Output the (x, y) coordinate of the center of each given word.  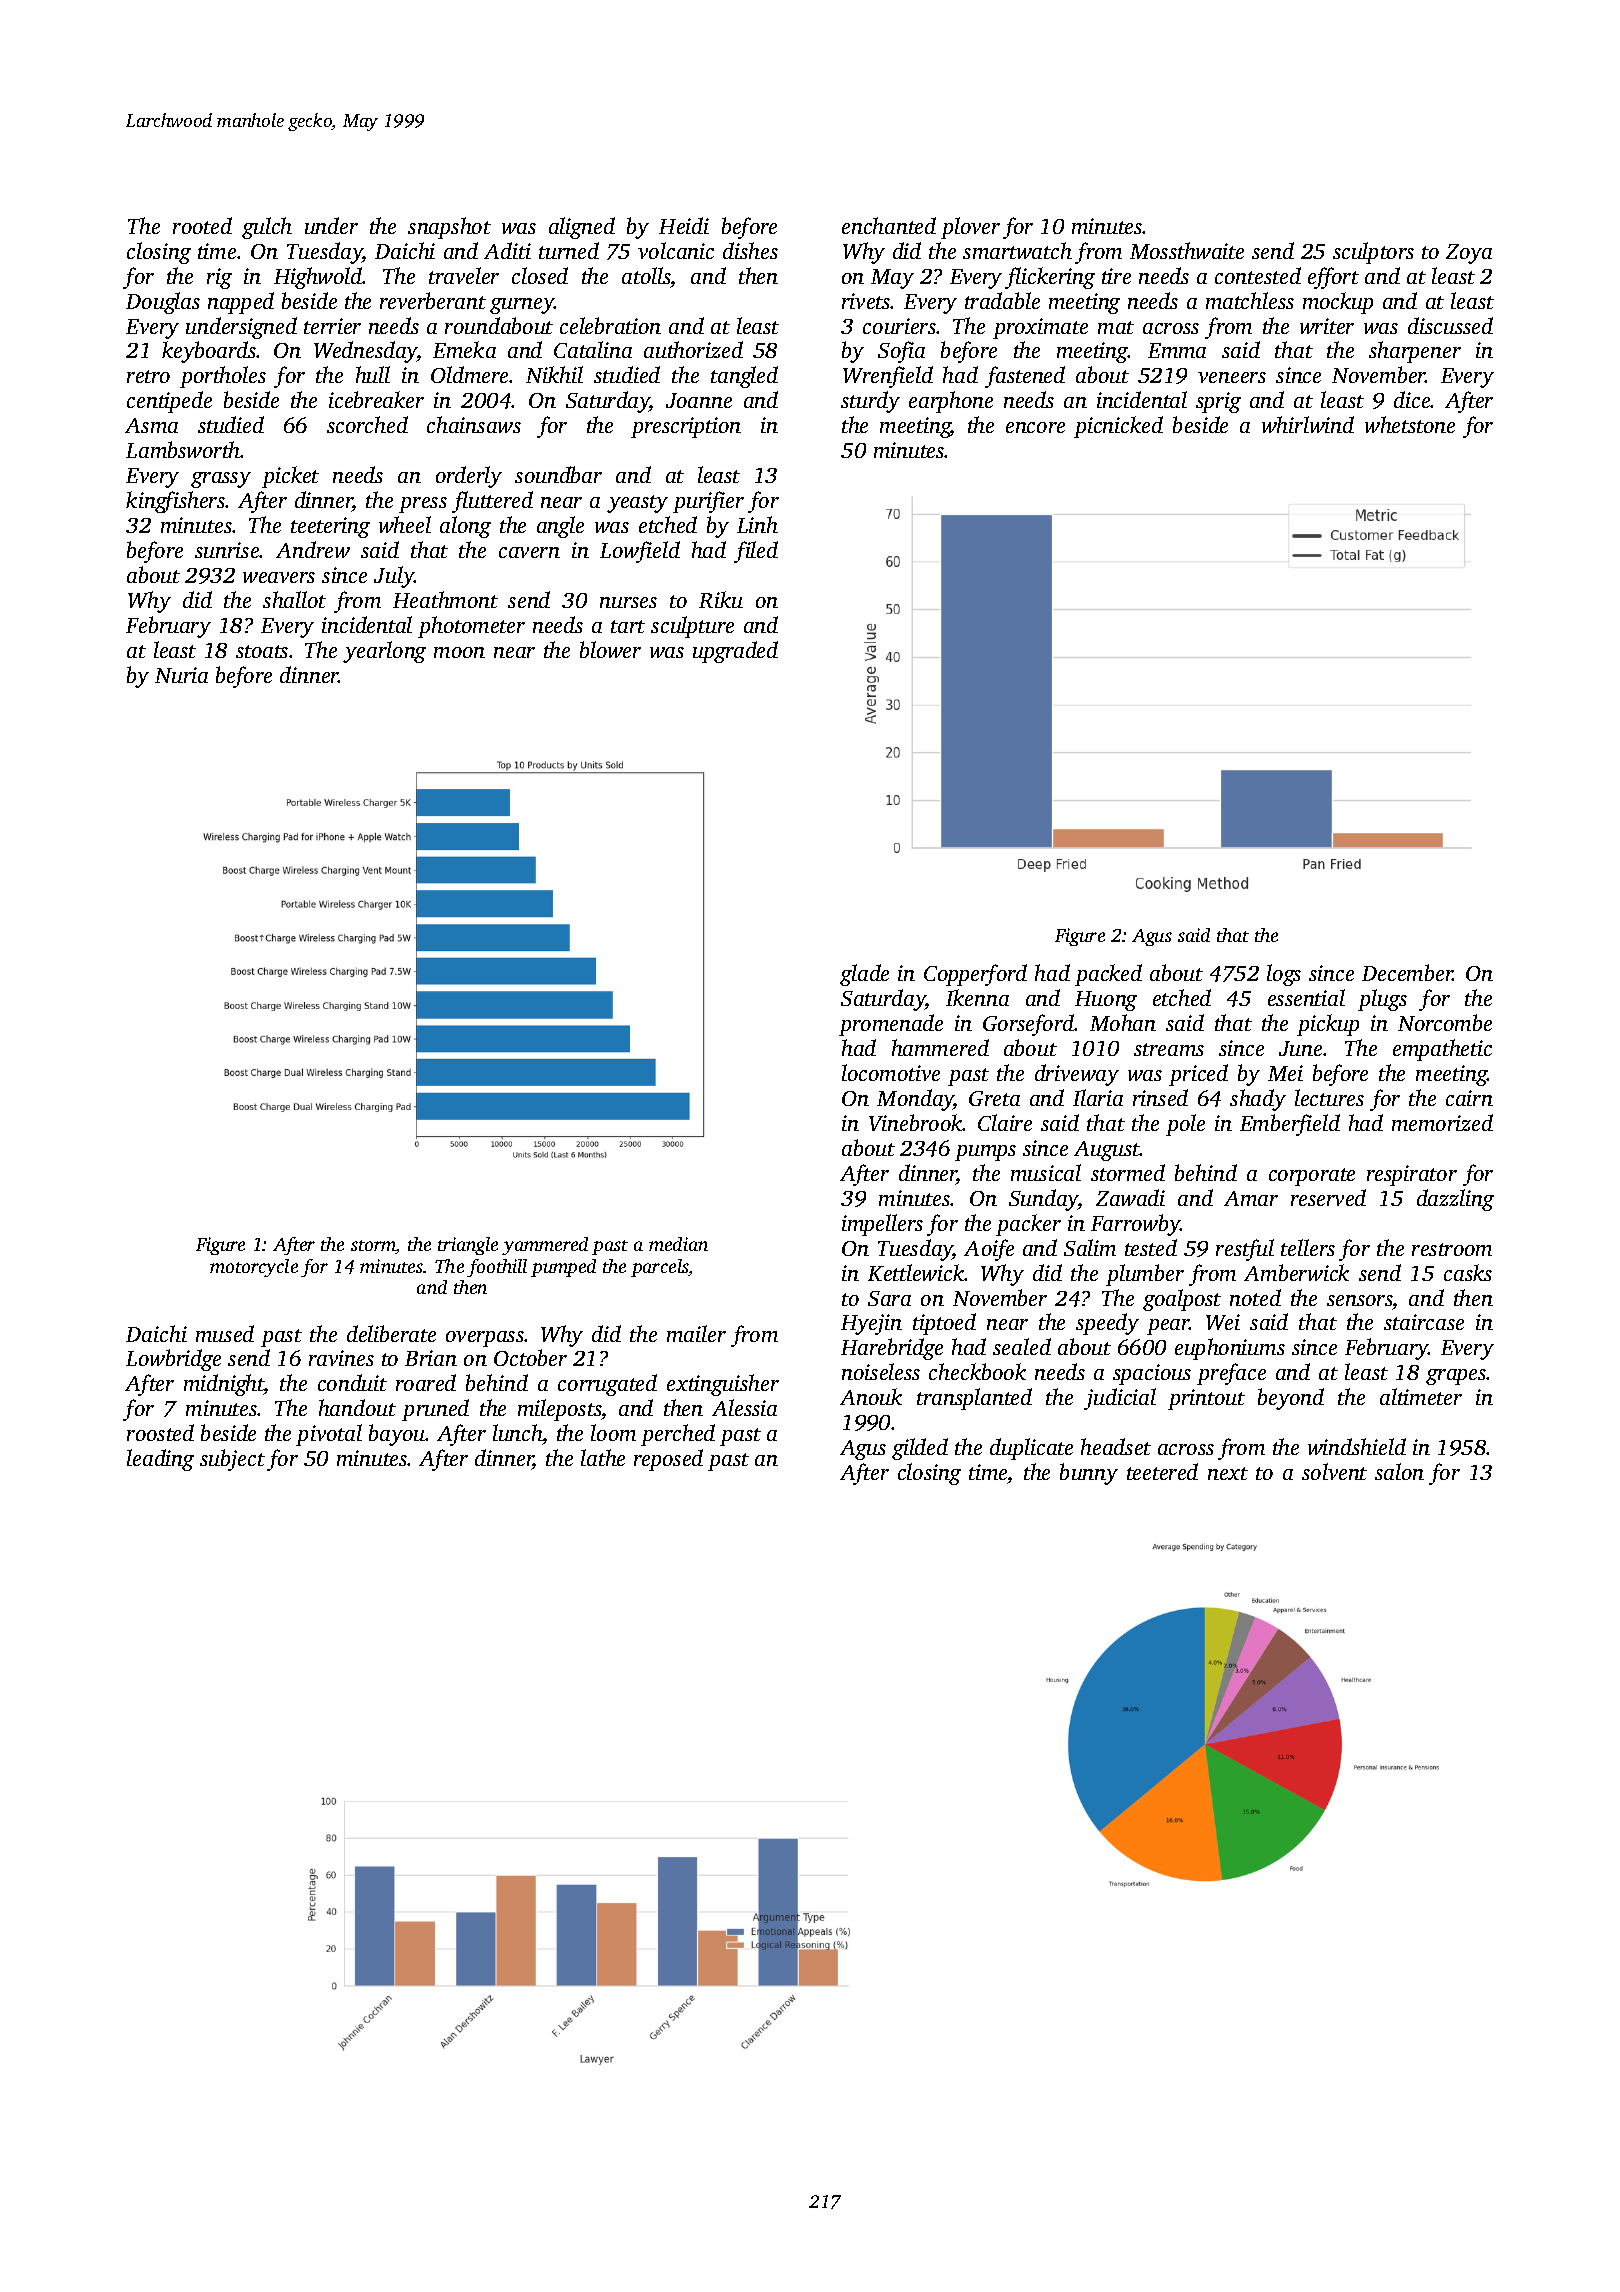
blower (610, 649)
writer (1327, 326)
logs (1284, 975)
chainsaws (474, 424)
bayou (397, 1435)
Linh (757, 524)
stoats (262, 651)
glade (864, 975)
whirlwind (1308, 424)
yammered (545, 1246)
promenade (891, 1025)
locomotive (891, 1072)
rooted (202, 225)
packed (1108, 975)
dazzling (1455, 1200)
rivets (866, 301)
